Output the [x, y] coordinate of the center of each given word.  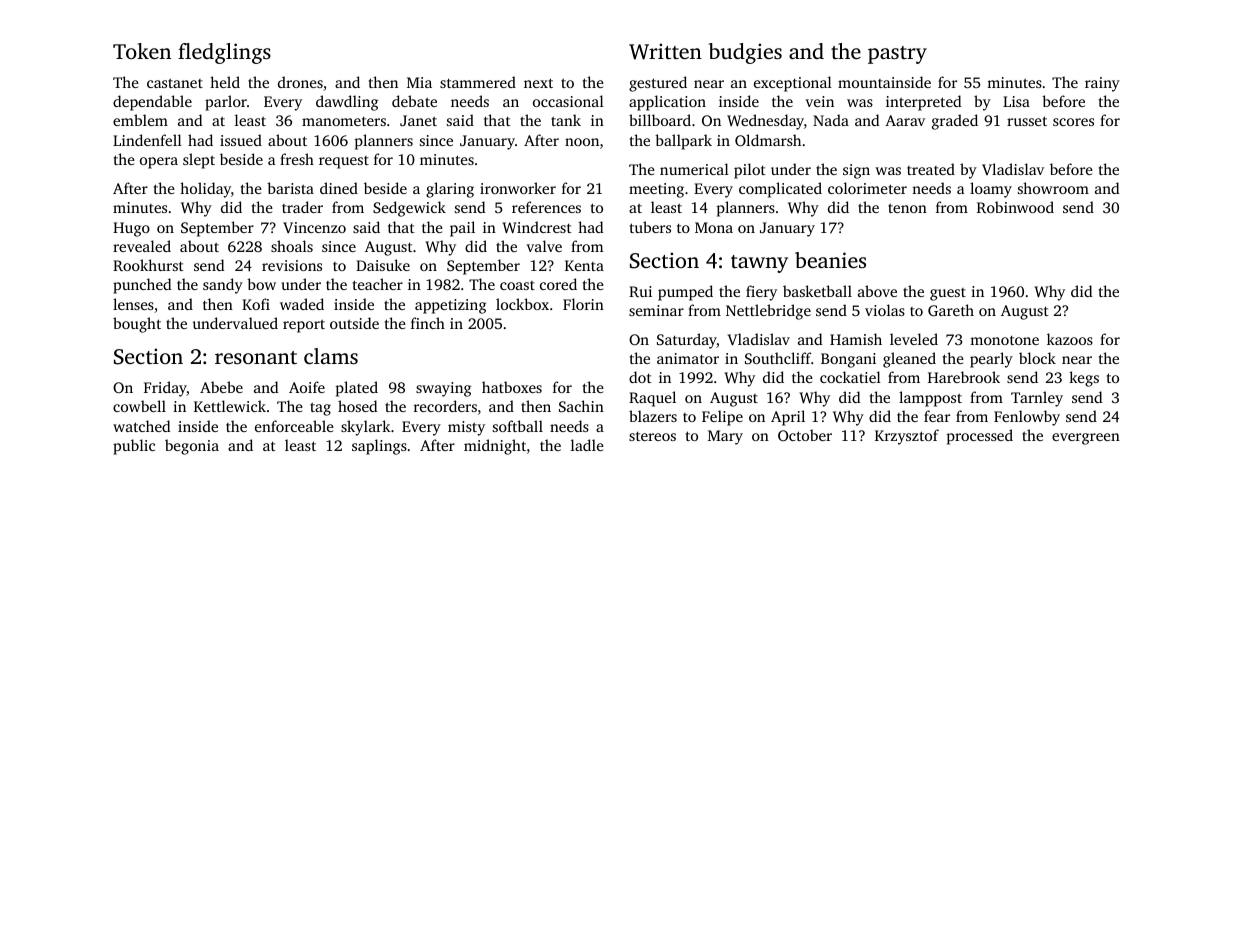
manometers [344, 121]
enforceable [294, 426]
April [788, 418]
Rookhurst [148, 265]
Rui [640, 291]
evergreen [1086, 439]
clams [331, 356]
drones [300, 82]
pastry [897, 55]
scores [1073, 122]
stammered [478, 82]
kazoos [1070, 339]
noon [582, 142]
